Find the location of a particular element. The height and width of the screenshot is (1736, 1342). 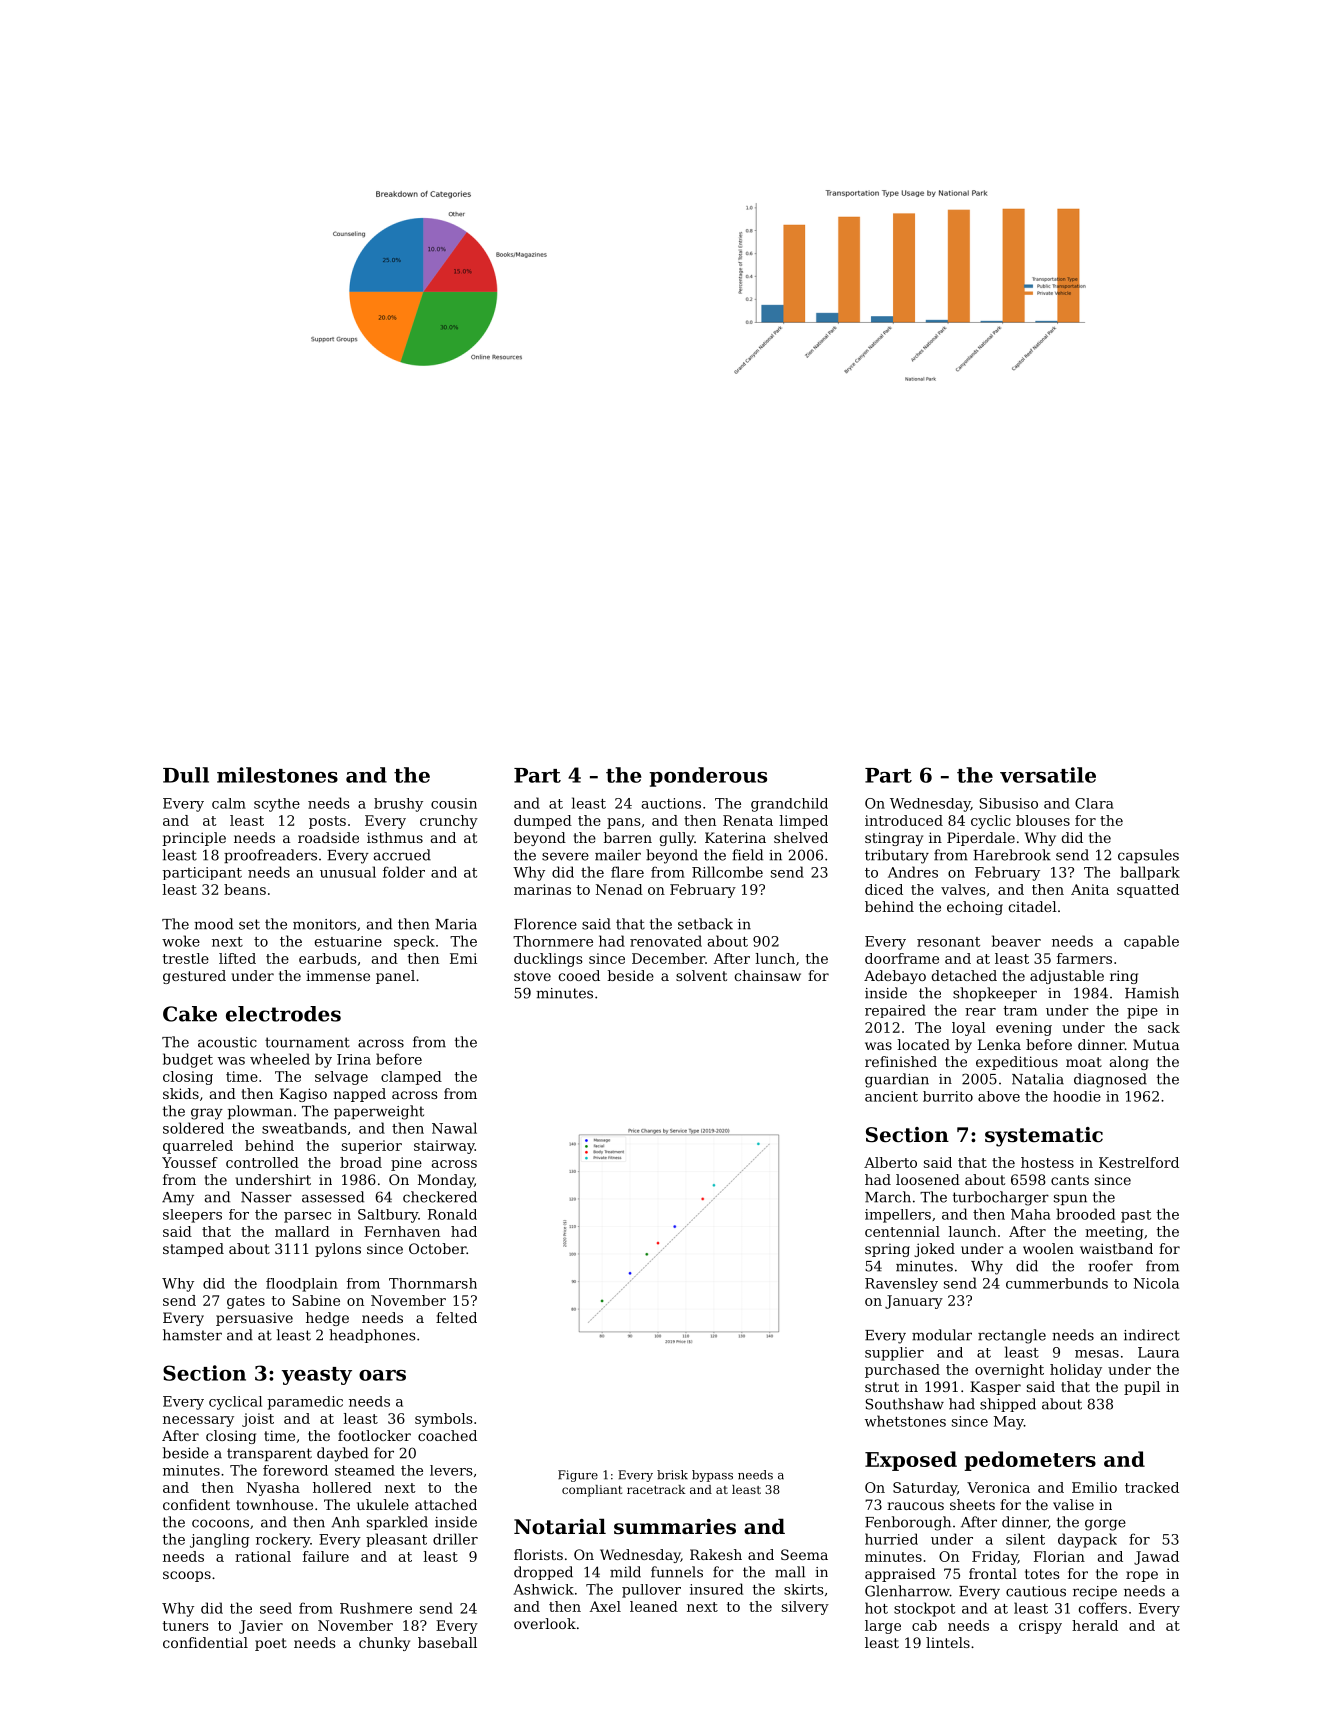

necessary is located at coordinates (198, 1421).
